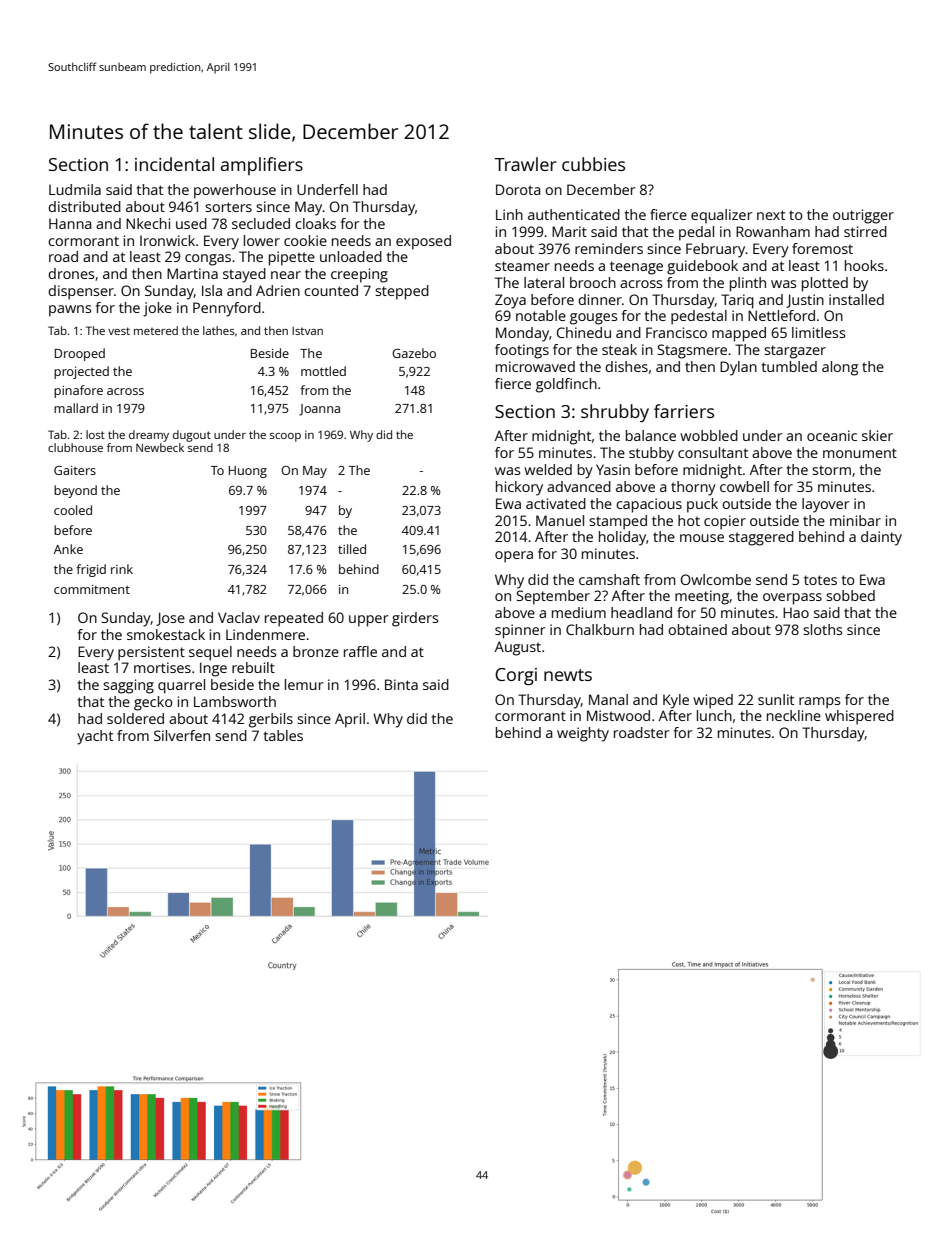 The width and height of the screenshot is (952, 1233). Describe the element at coordinates (831, 470) in the screenshot. I see `storm` at that location.
